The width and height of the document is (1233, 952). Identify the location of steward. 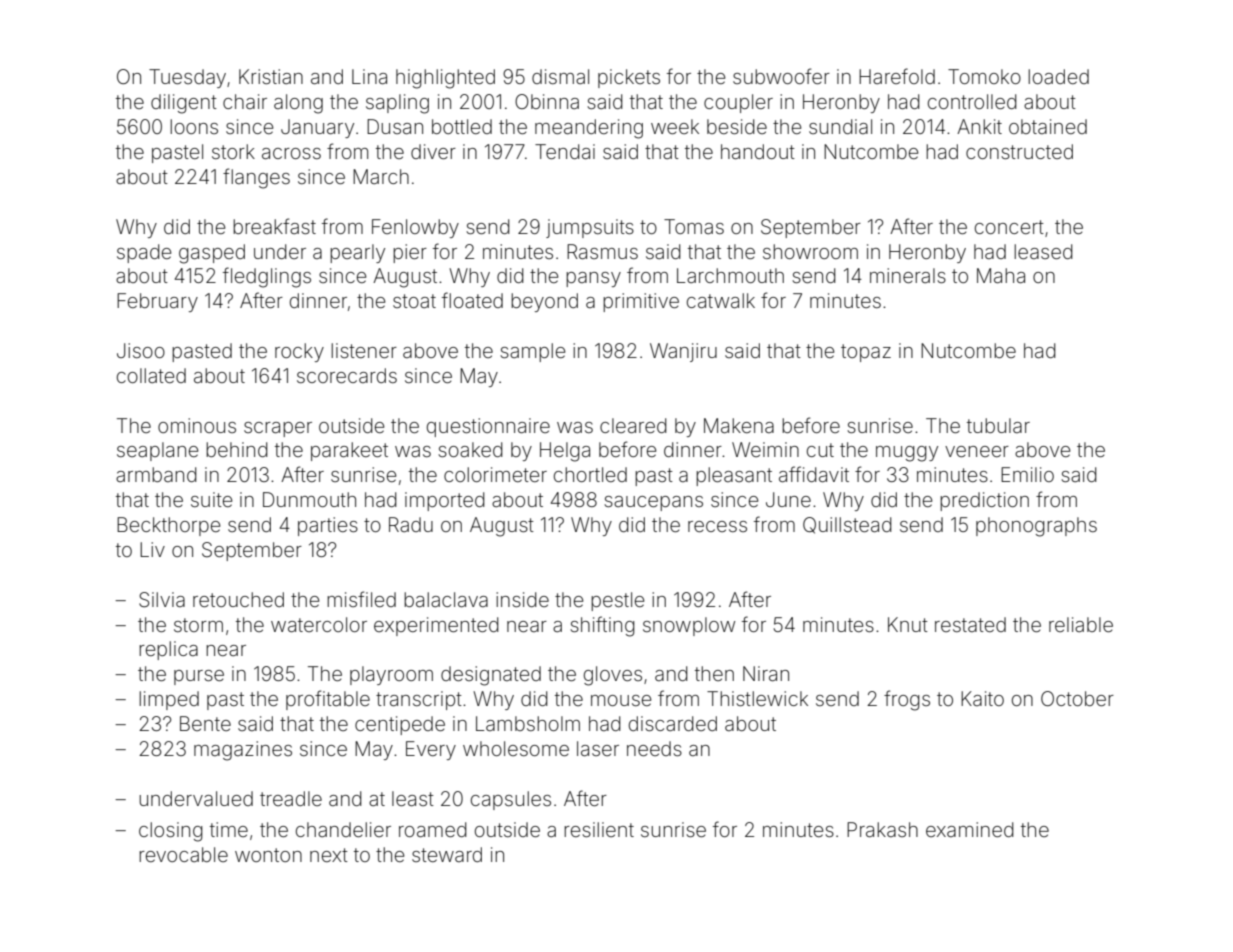
(447, 854).
